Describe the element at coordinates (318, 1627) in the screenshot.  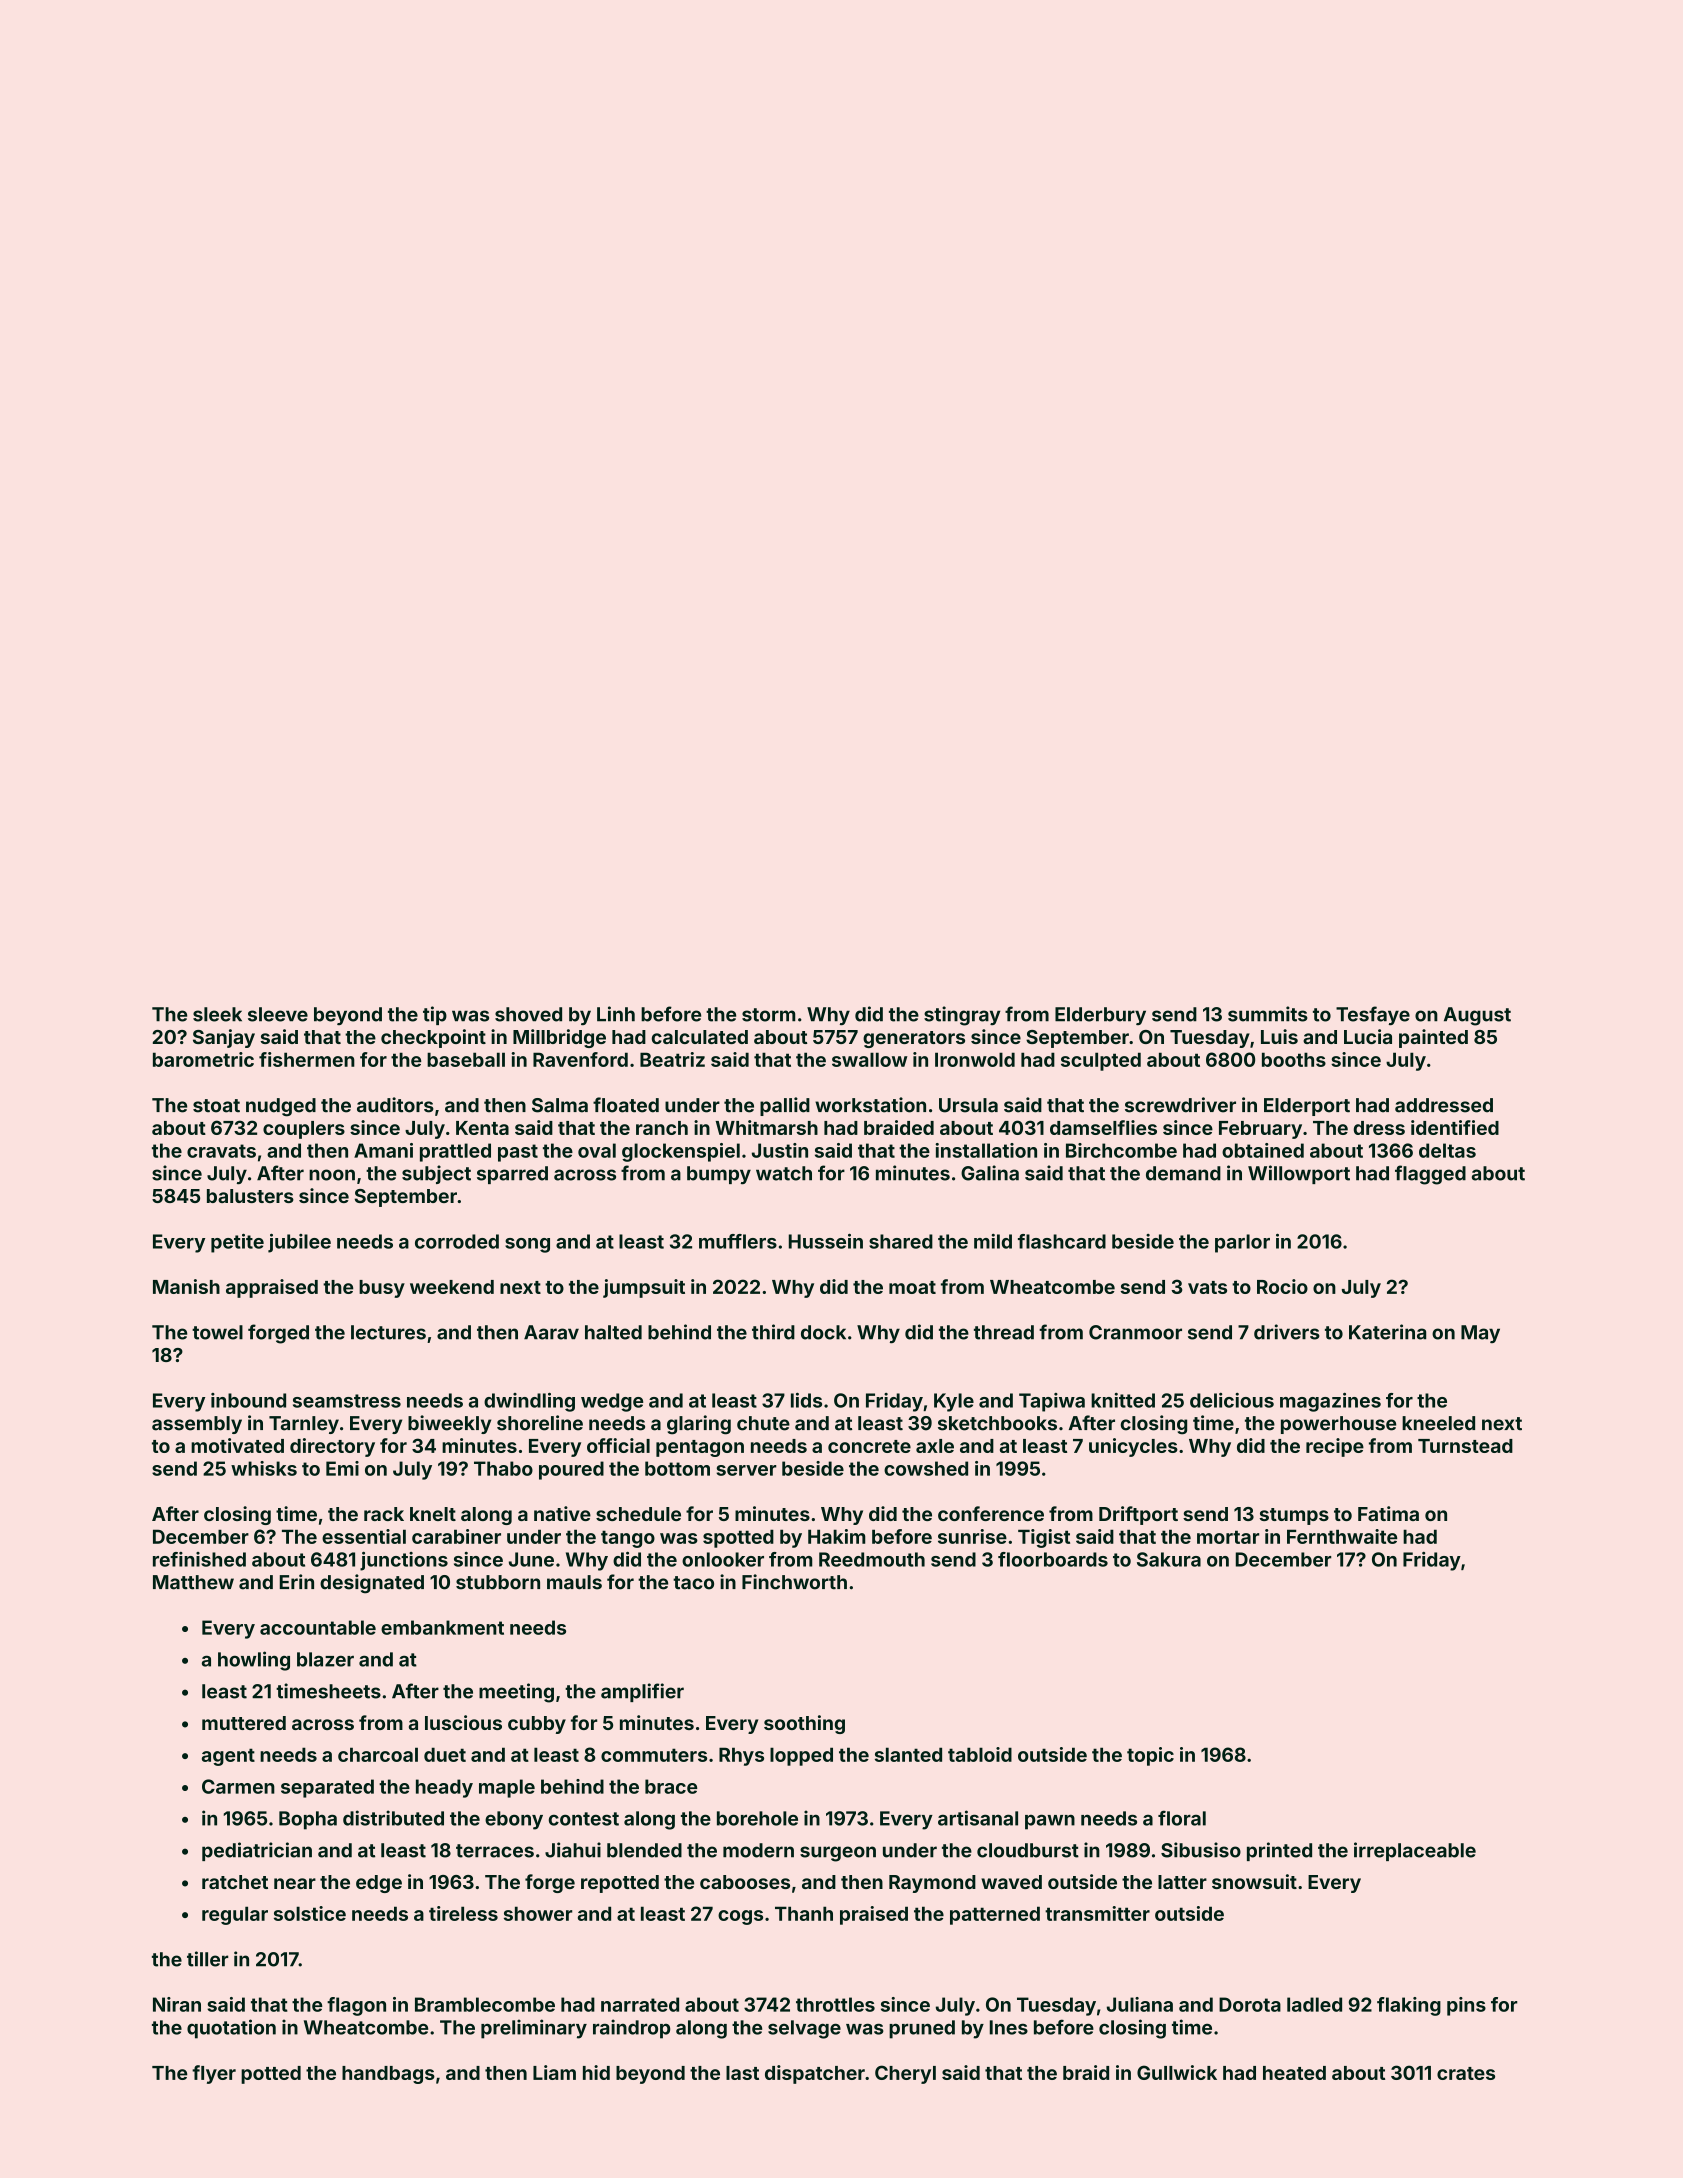
I see `accountable` at that location.
